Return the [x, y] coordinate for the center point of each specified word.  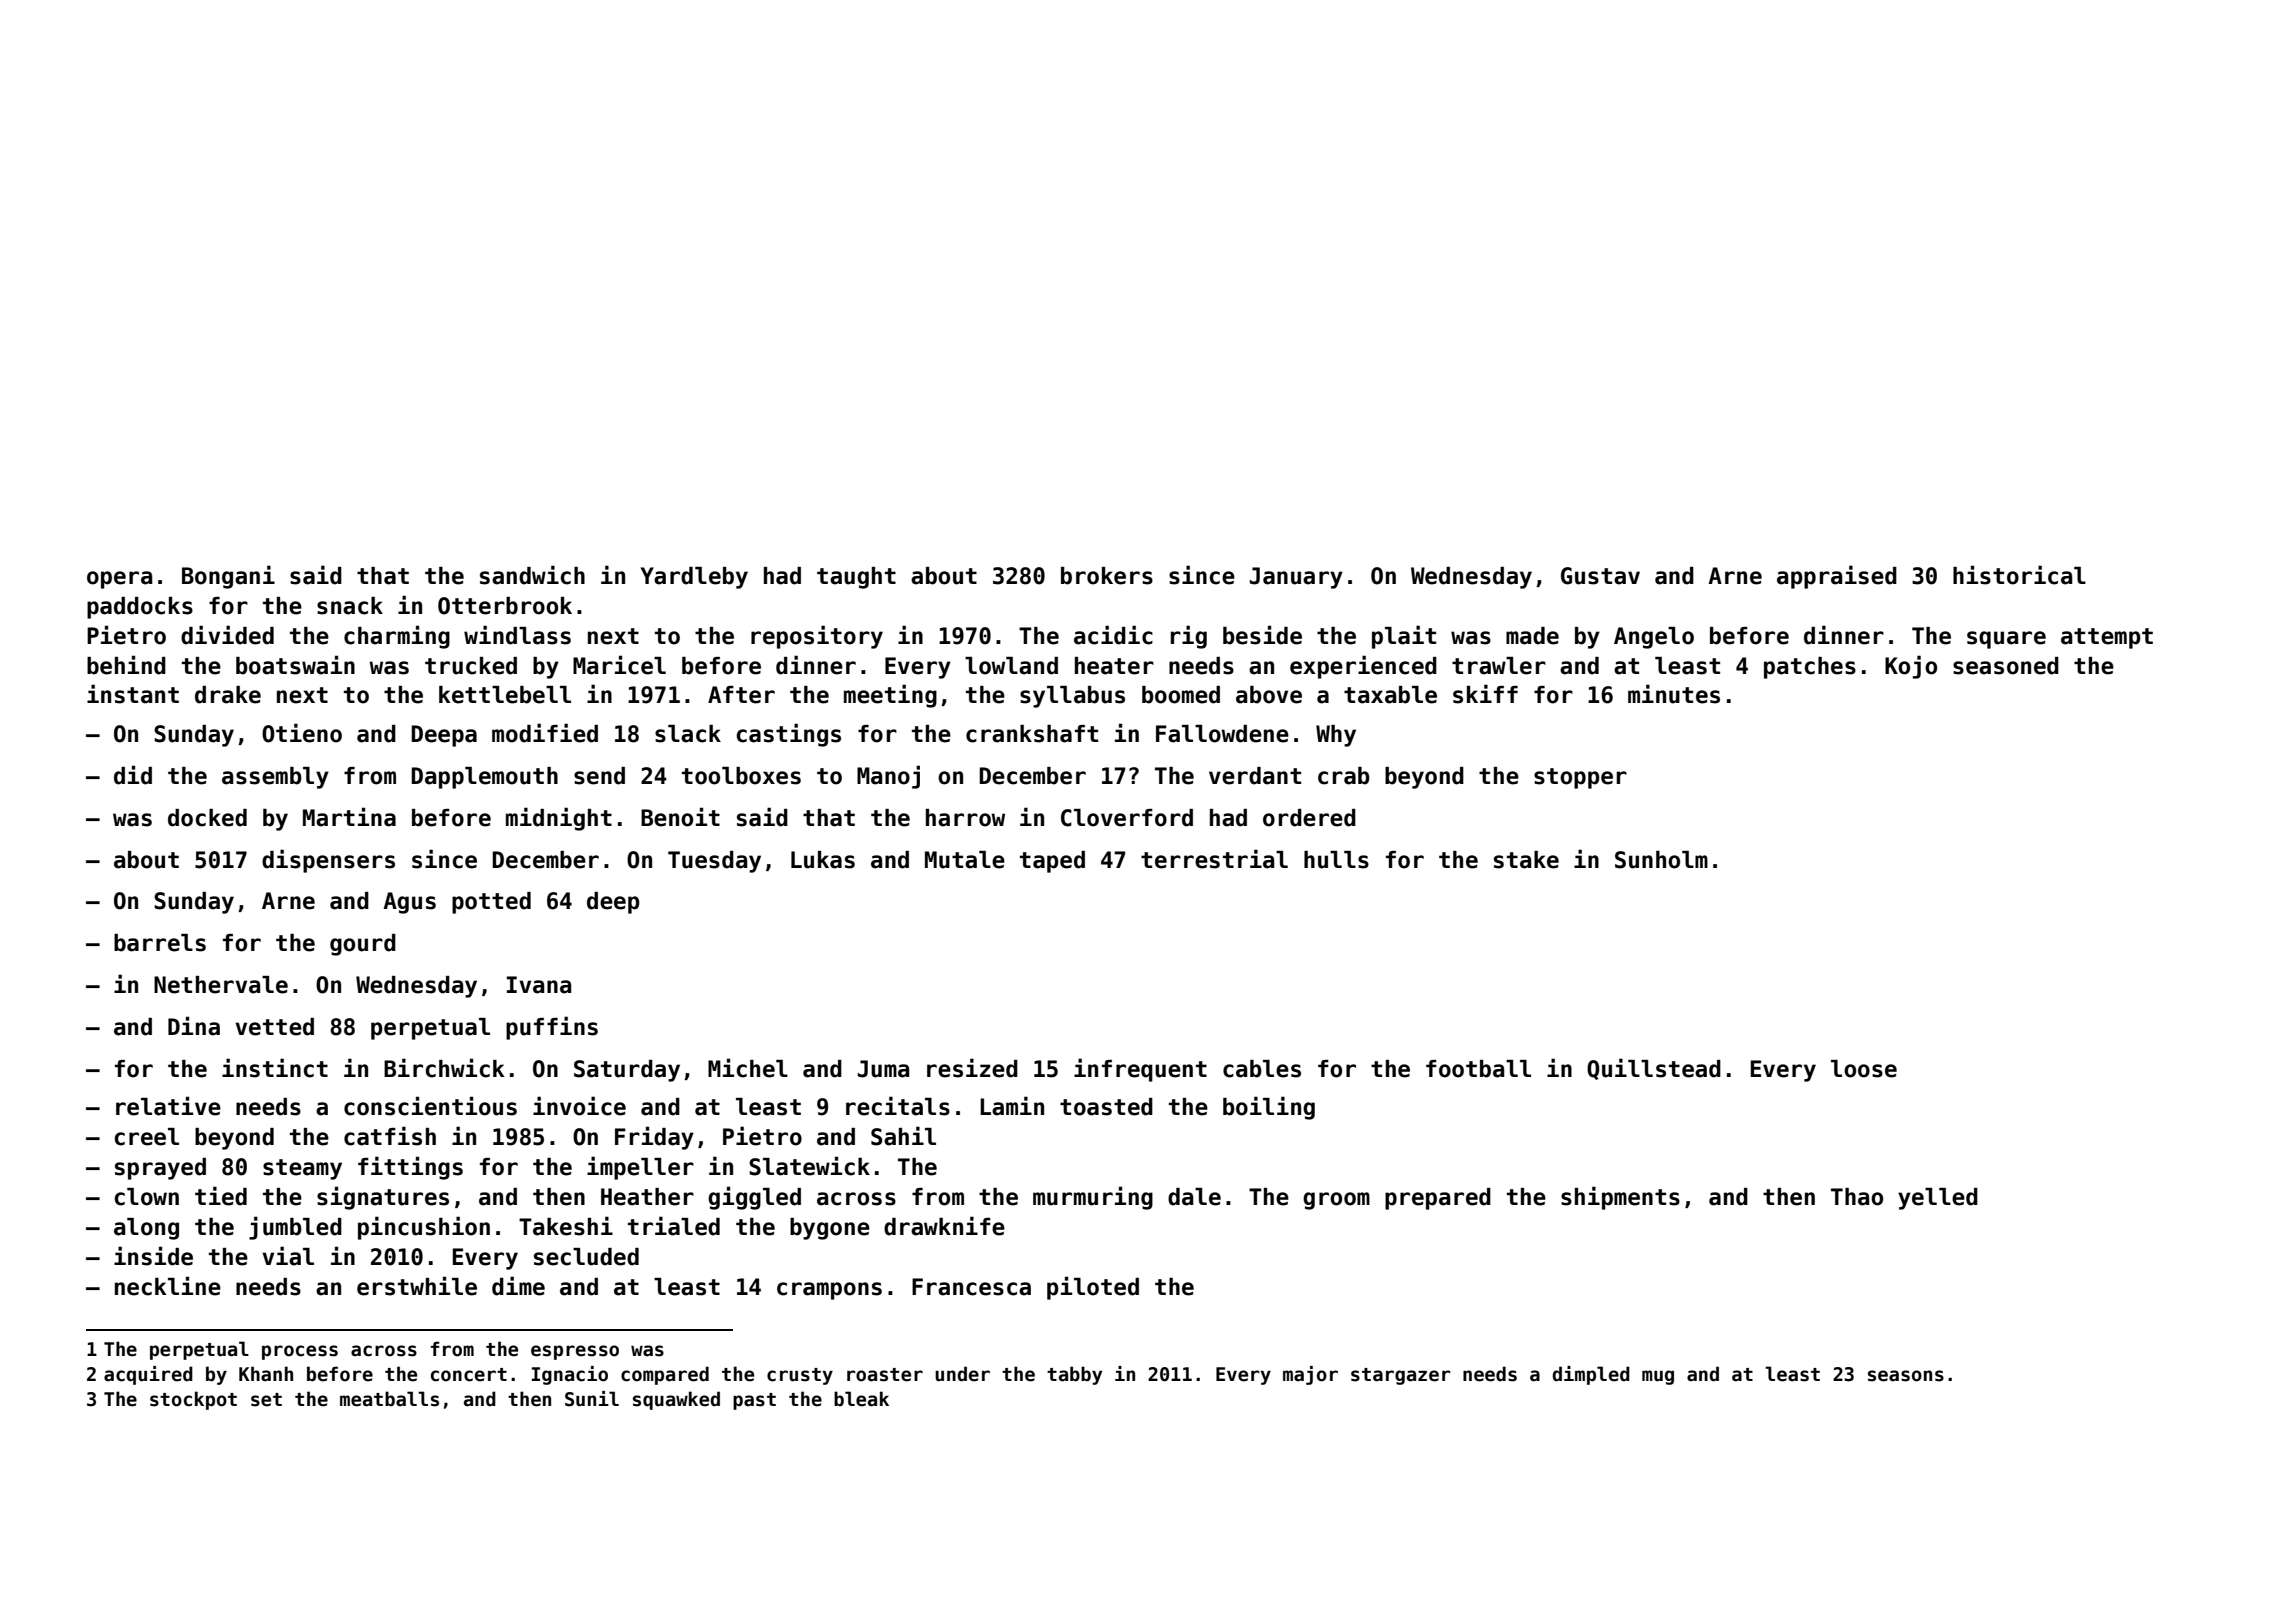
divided [227, 635]
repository [817, 637]
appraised [1837, 577]
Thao [1857, 1197]
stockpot [193, 1400]
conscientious [430, 1106]
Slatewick [809, 1166]
